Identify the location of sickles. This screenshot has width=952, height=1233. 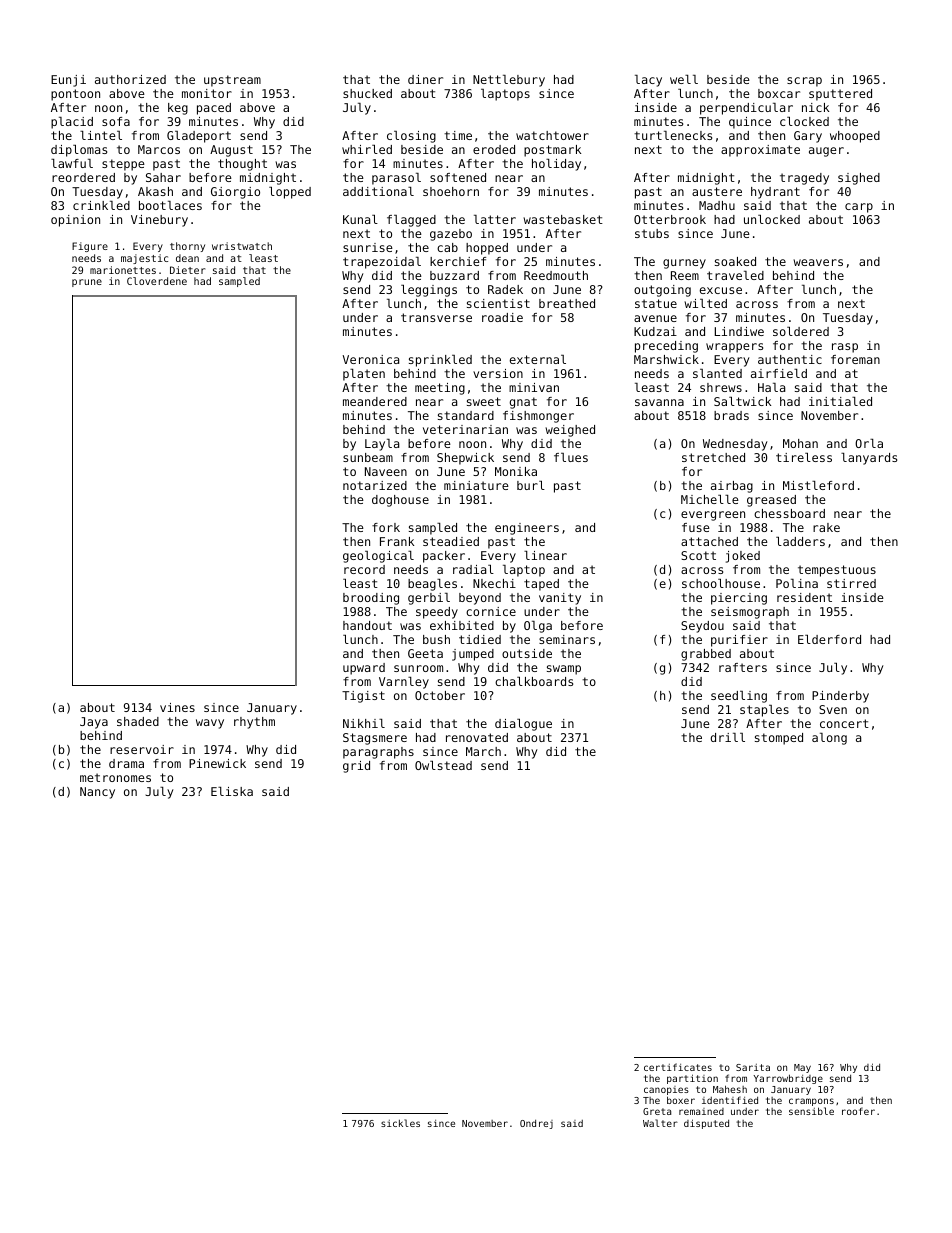
(400, 1123).
